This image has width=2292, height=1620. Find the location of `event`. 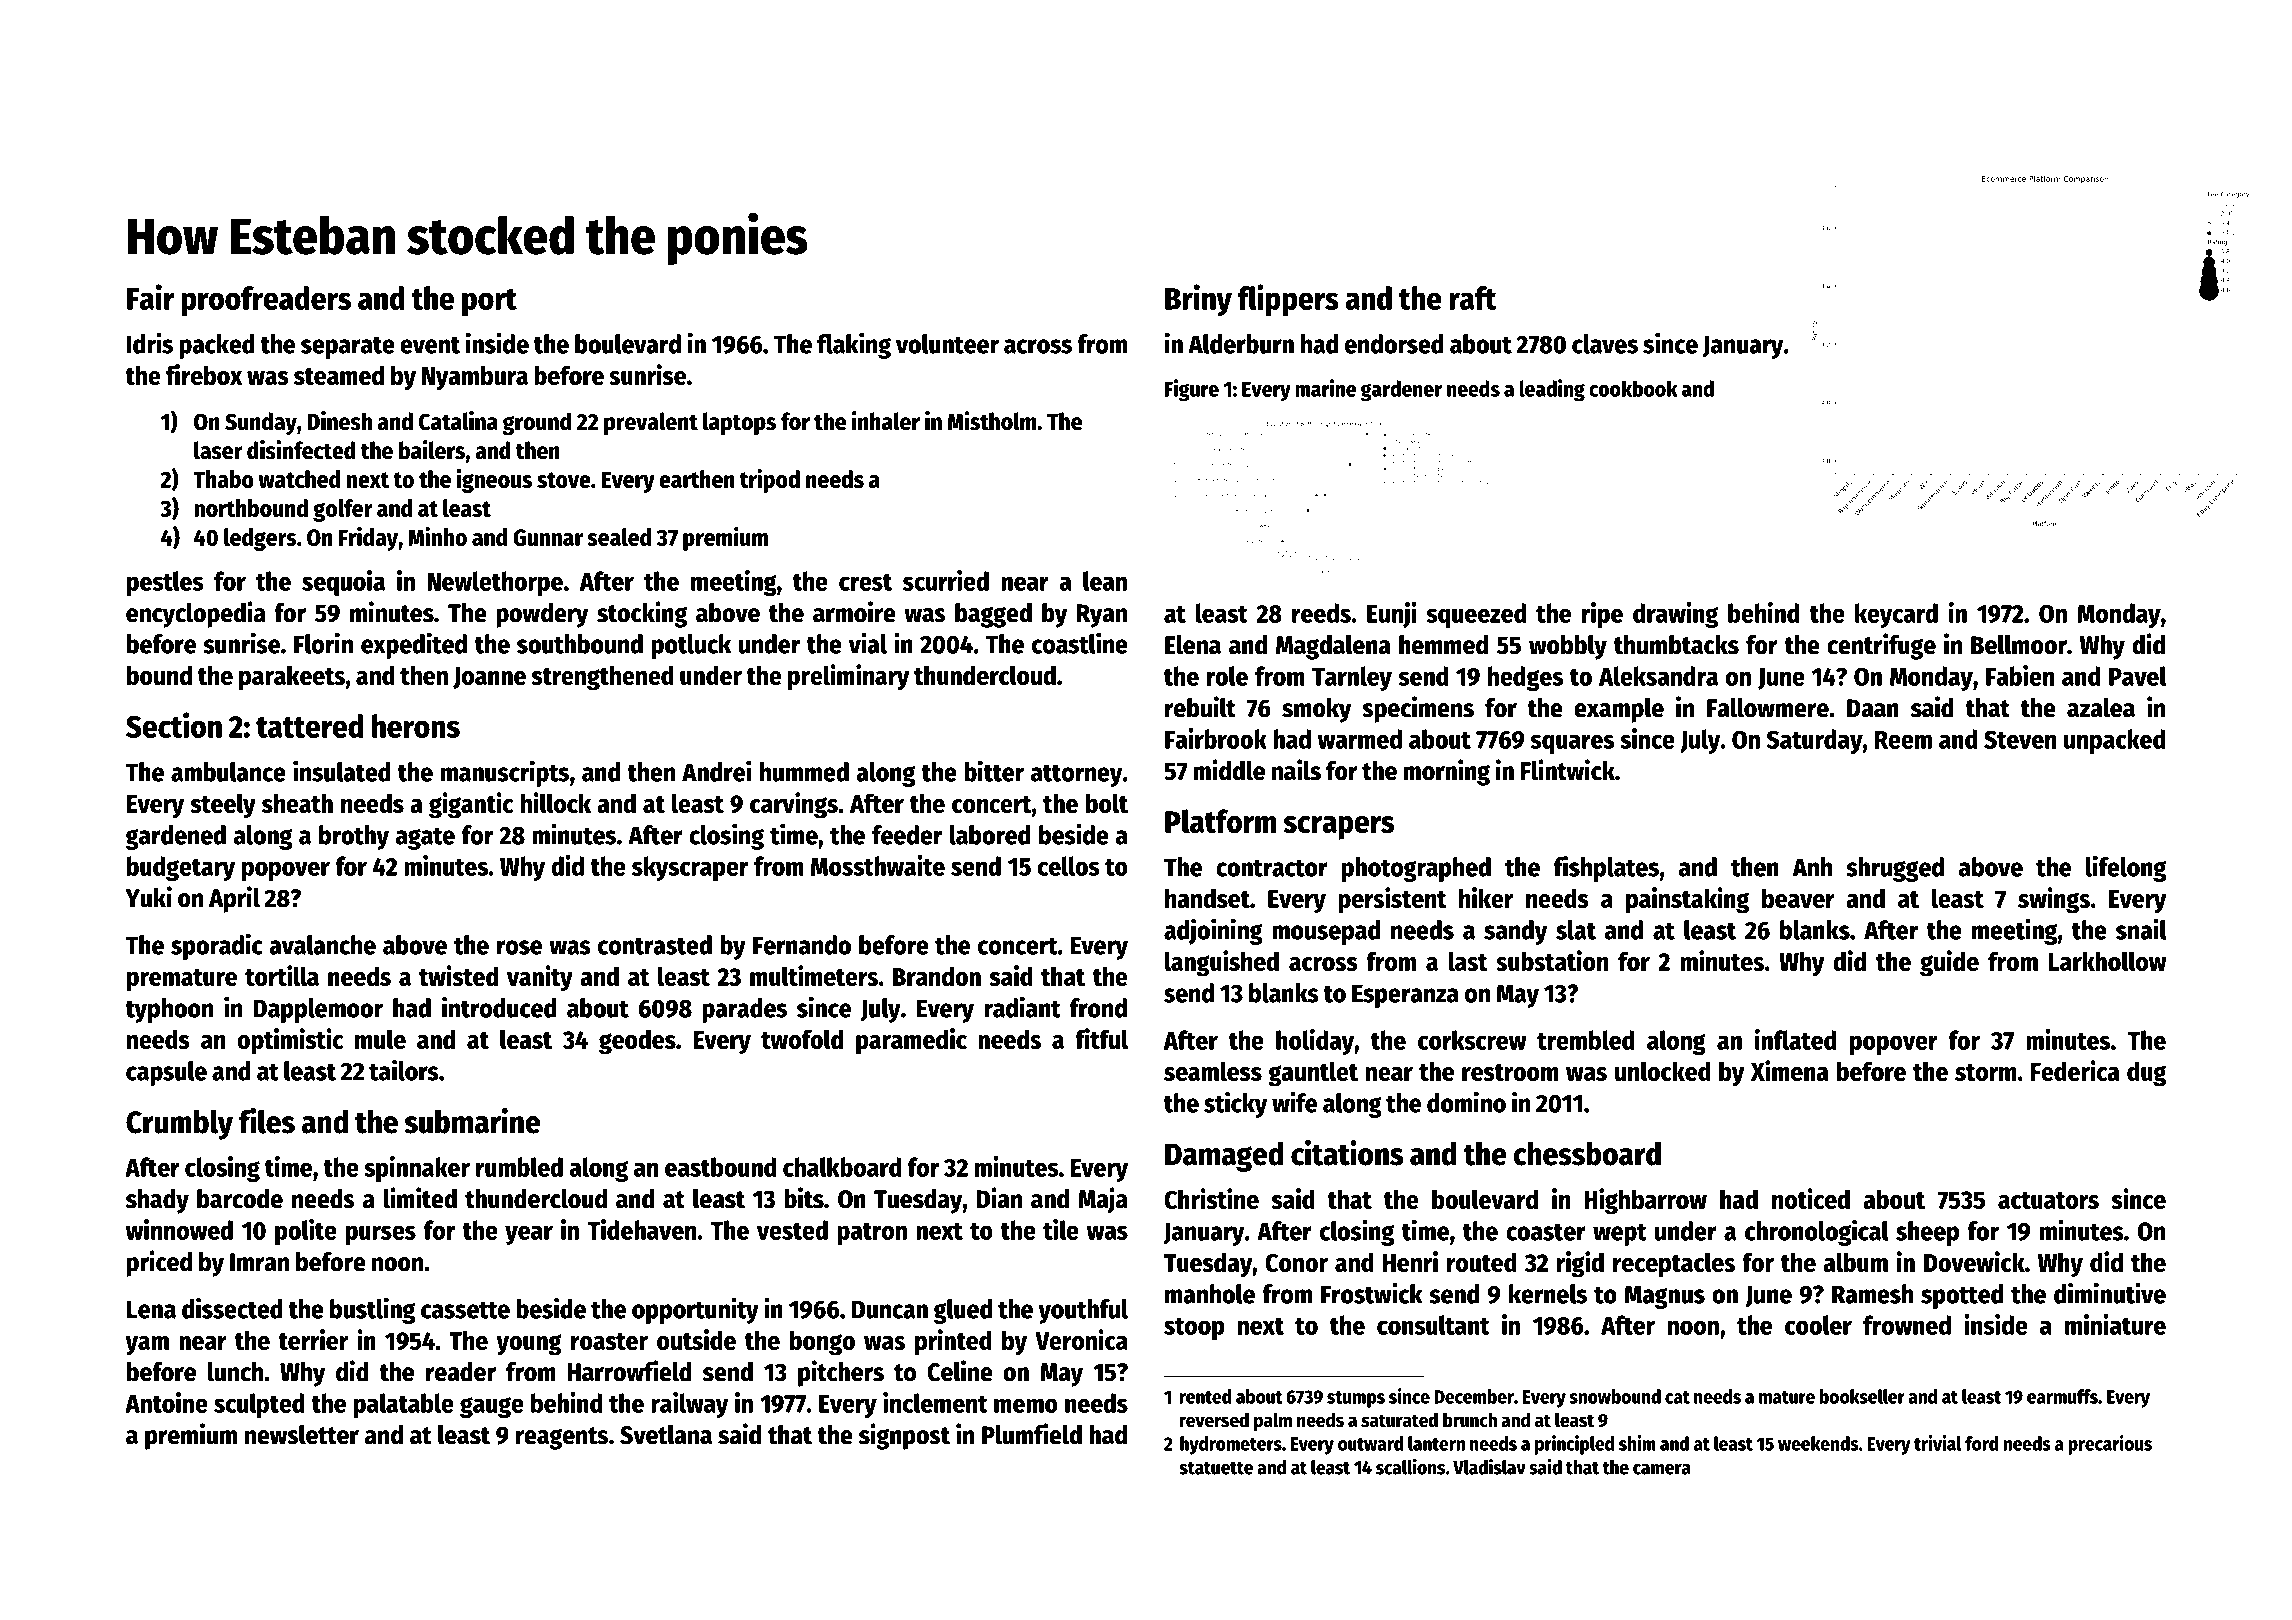

event is located at coordinates (430, 345).
